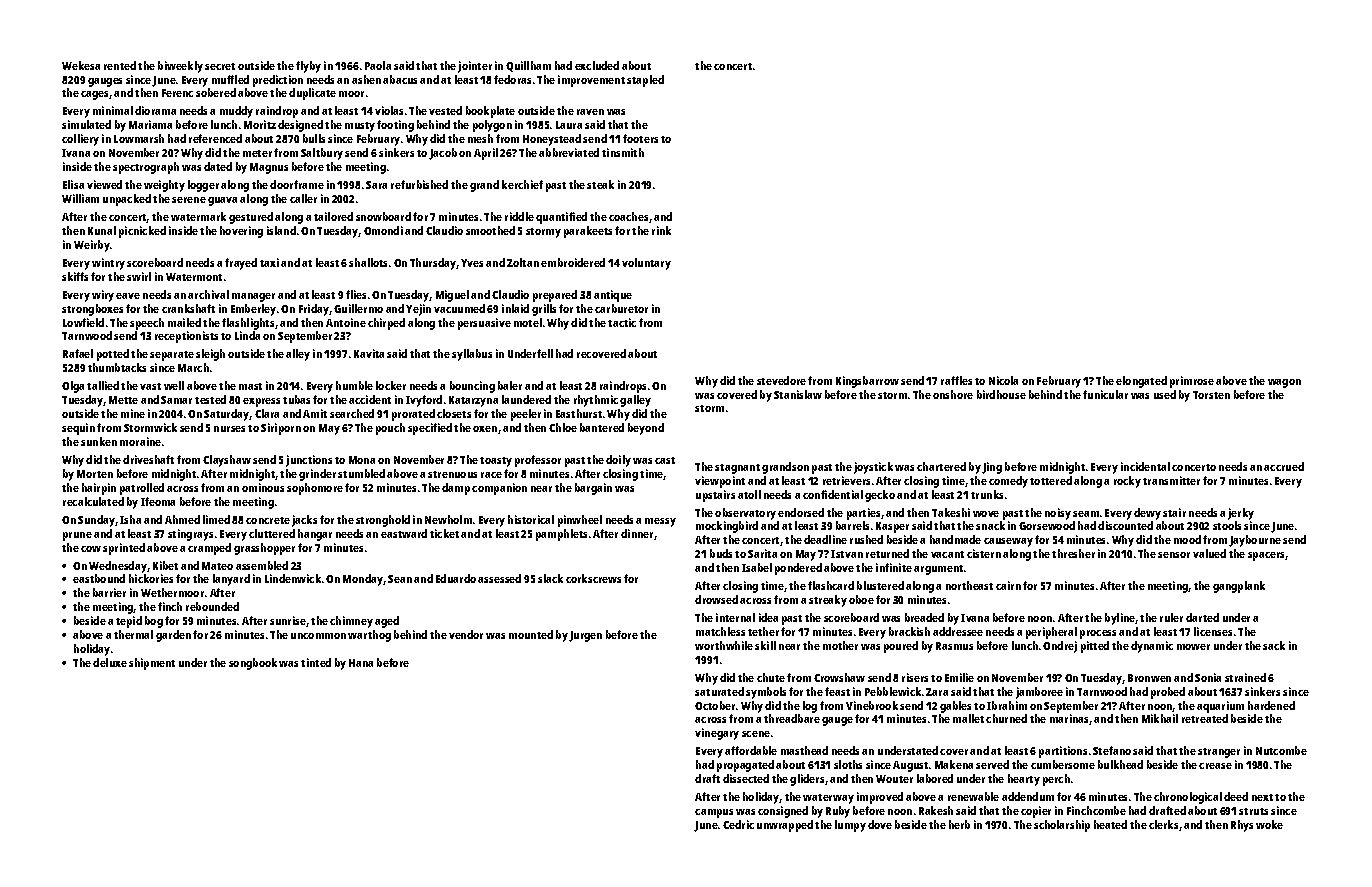 Image resolution: width=1372 pixels, height=887 pixels. I want to click on Sunday, so click(96, 521).
